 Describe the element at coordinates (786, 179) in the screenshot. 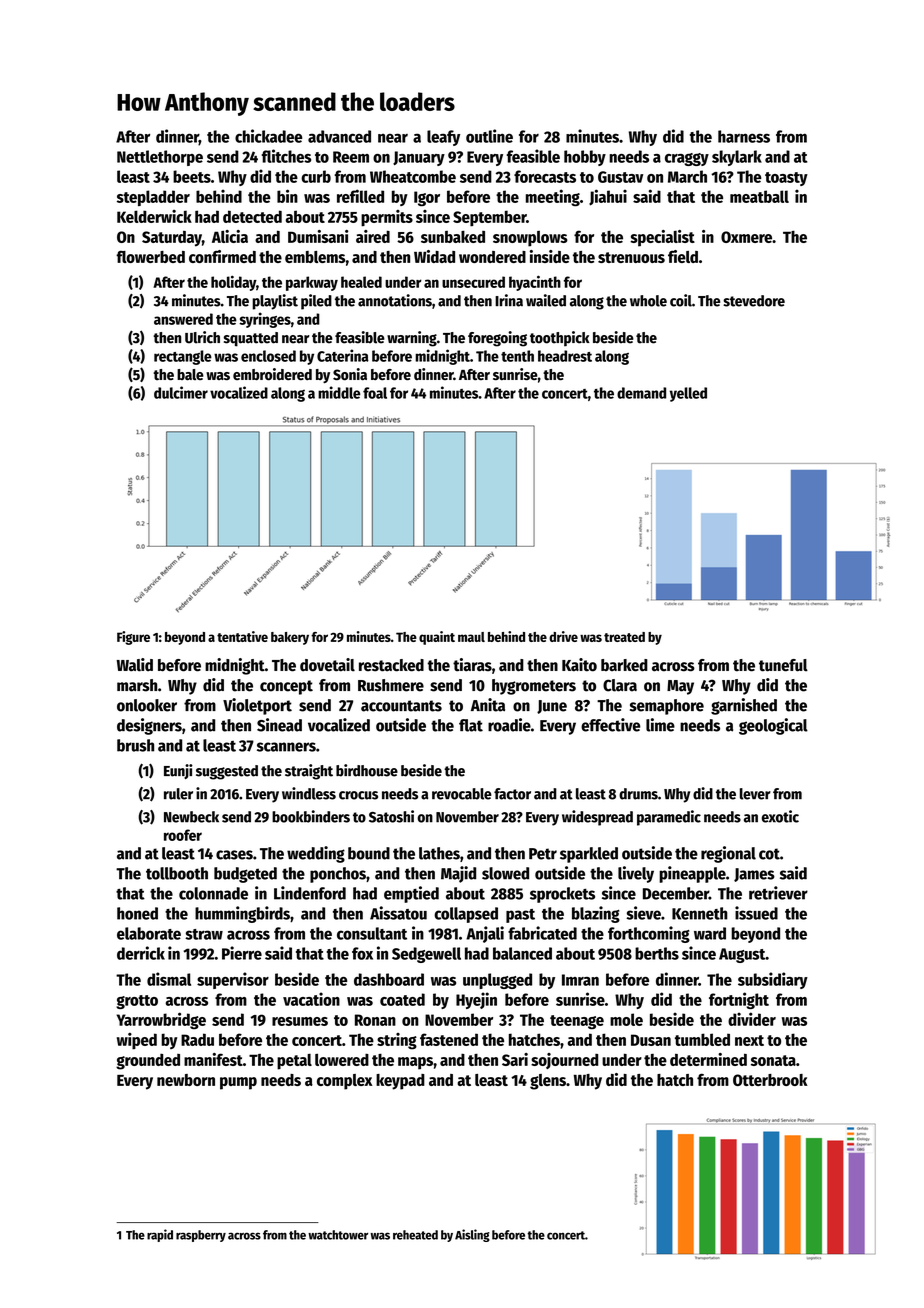

I see `toasty` at that location.
